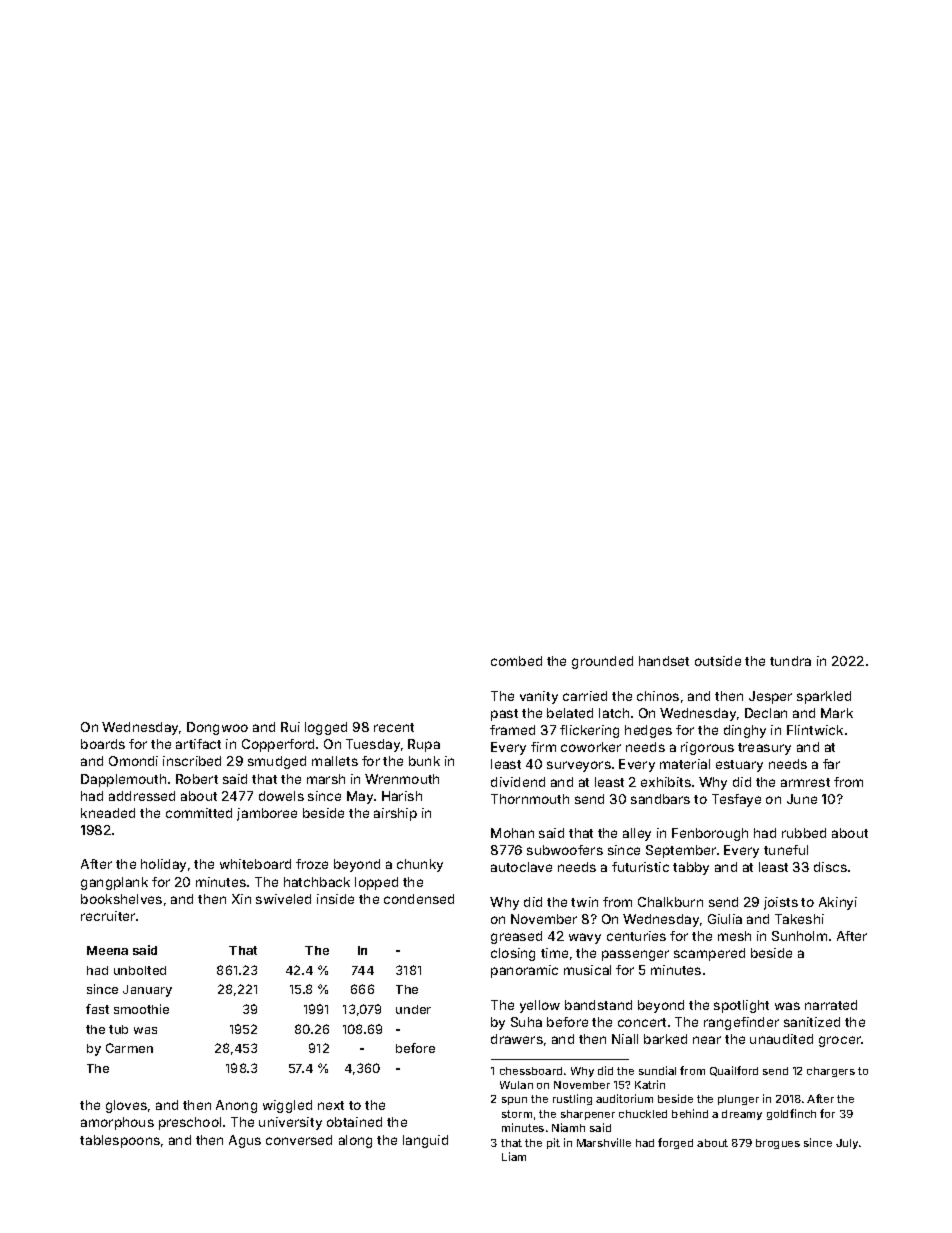 This page has height=1233, width=952. Describe the element at coordinates (236, 1106) in the page. I see `Anong` at that location.
